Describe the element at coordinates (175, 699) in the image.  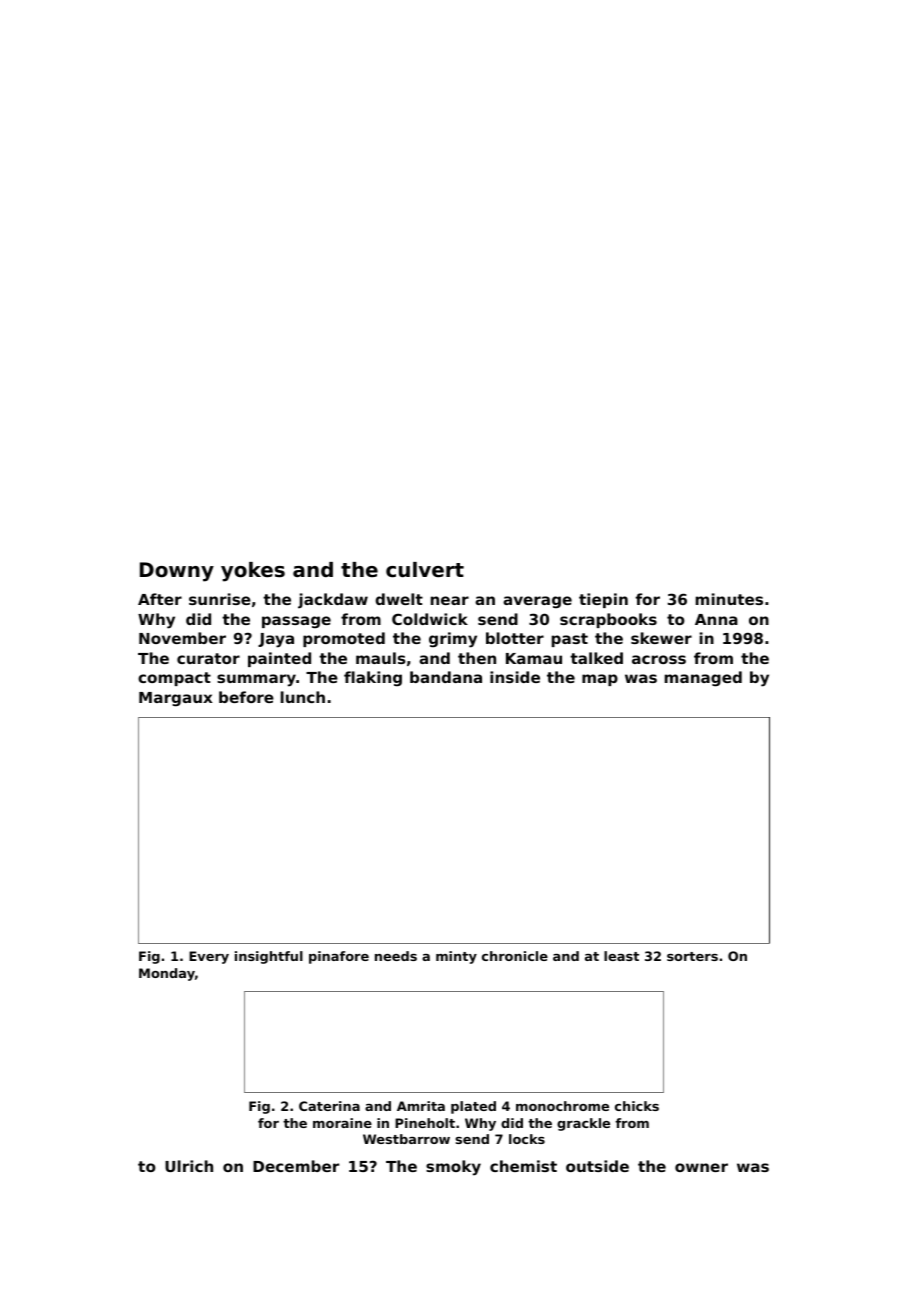
I see `Margaux` at that location.
